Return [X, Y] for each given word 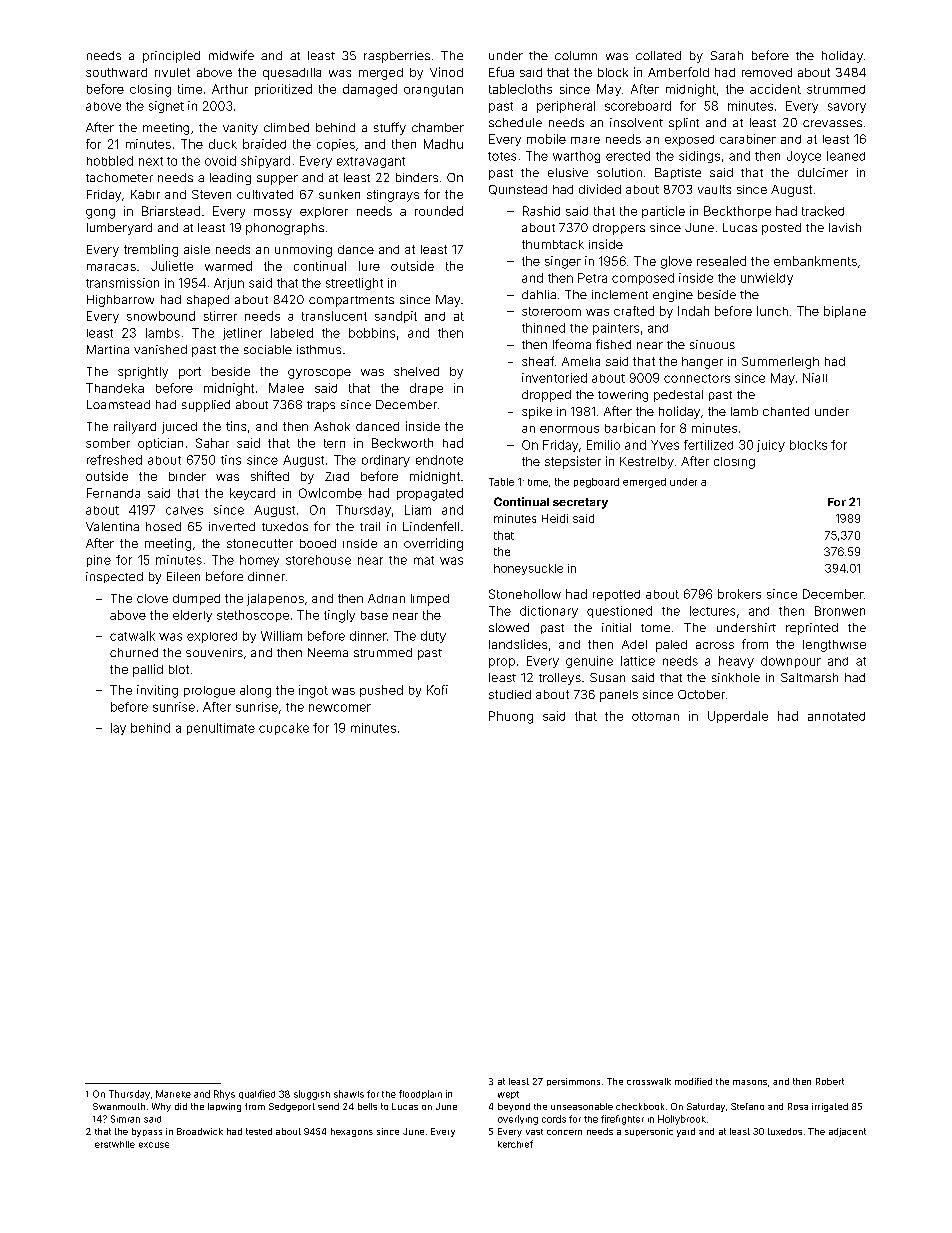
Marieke [173, 1094]
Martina [108, 349]
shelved [416, 371]
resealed [721, 261]
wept [508, 1095]
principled [171, 57]
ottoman [655, 716]
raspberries [397, 57]
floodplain [420, 1094]
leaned [846, 156]
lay [118, 729]
